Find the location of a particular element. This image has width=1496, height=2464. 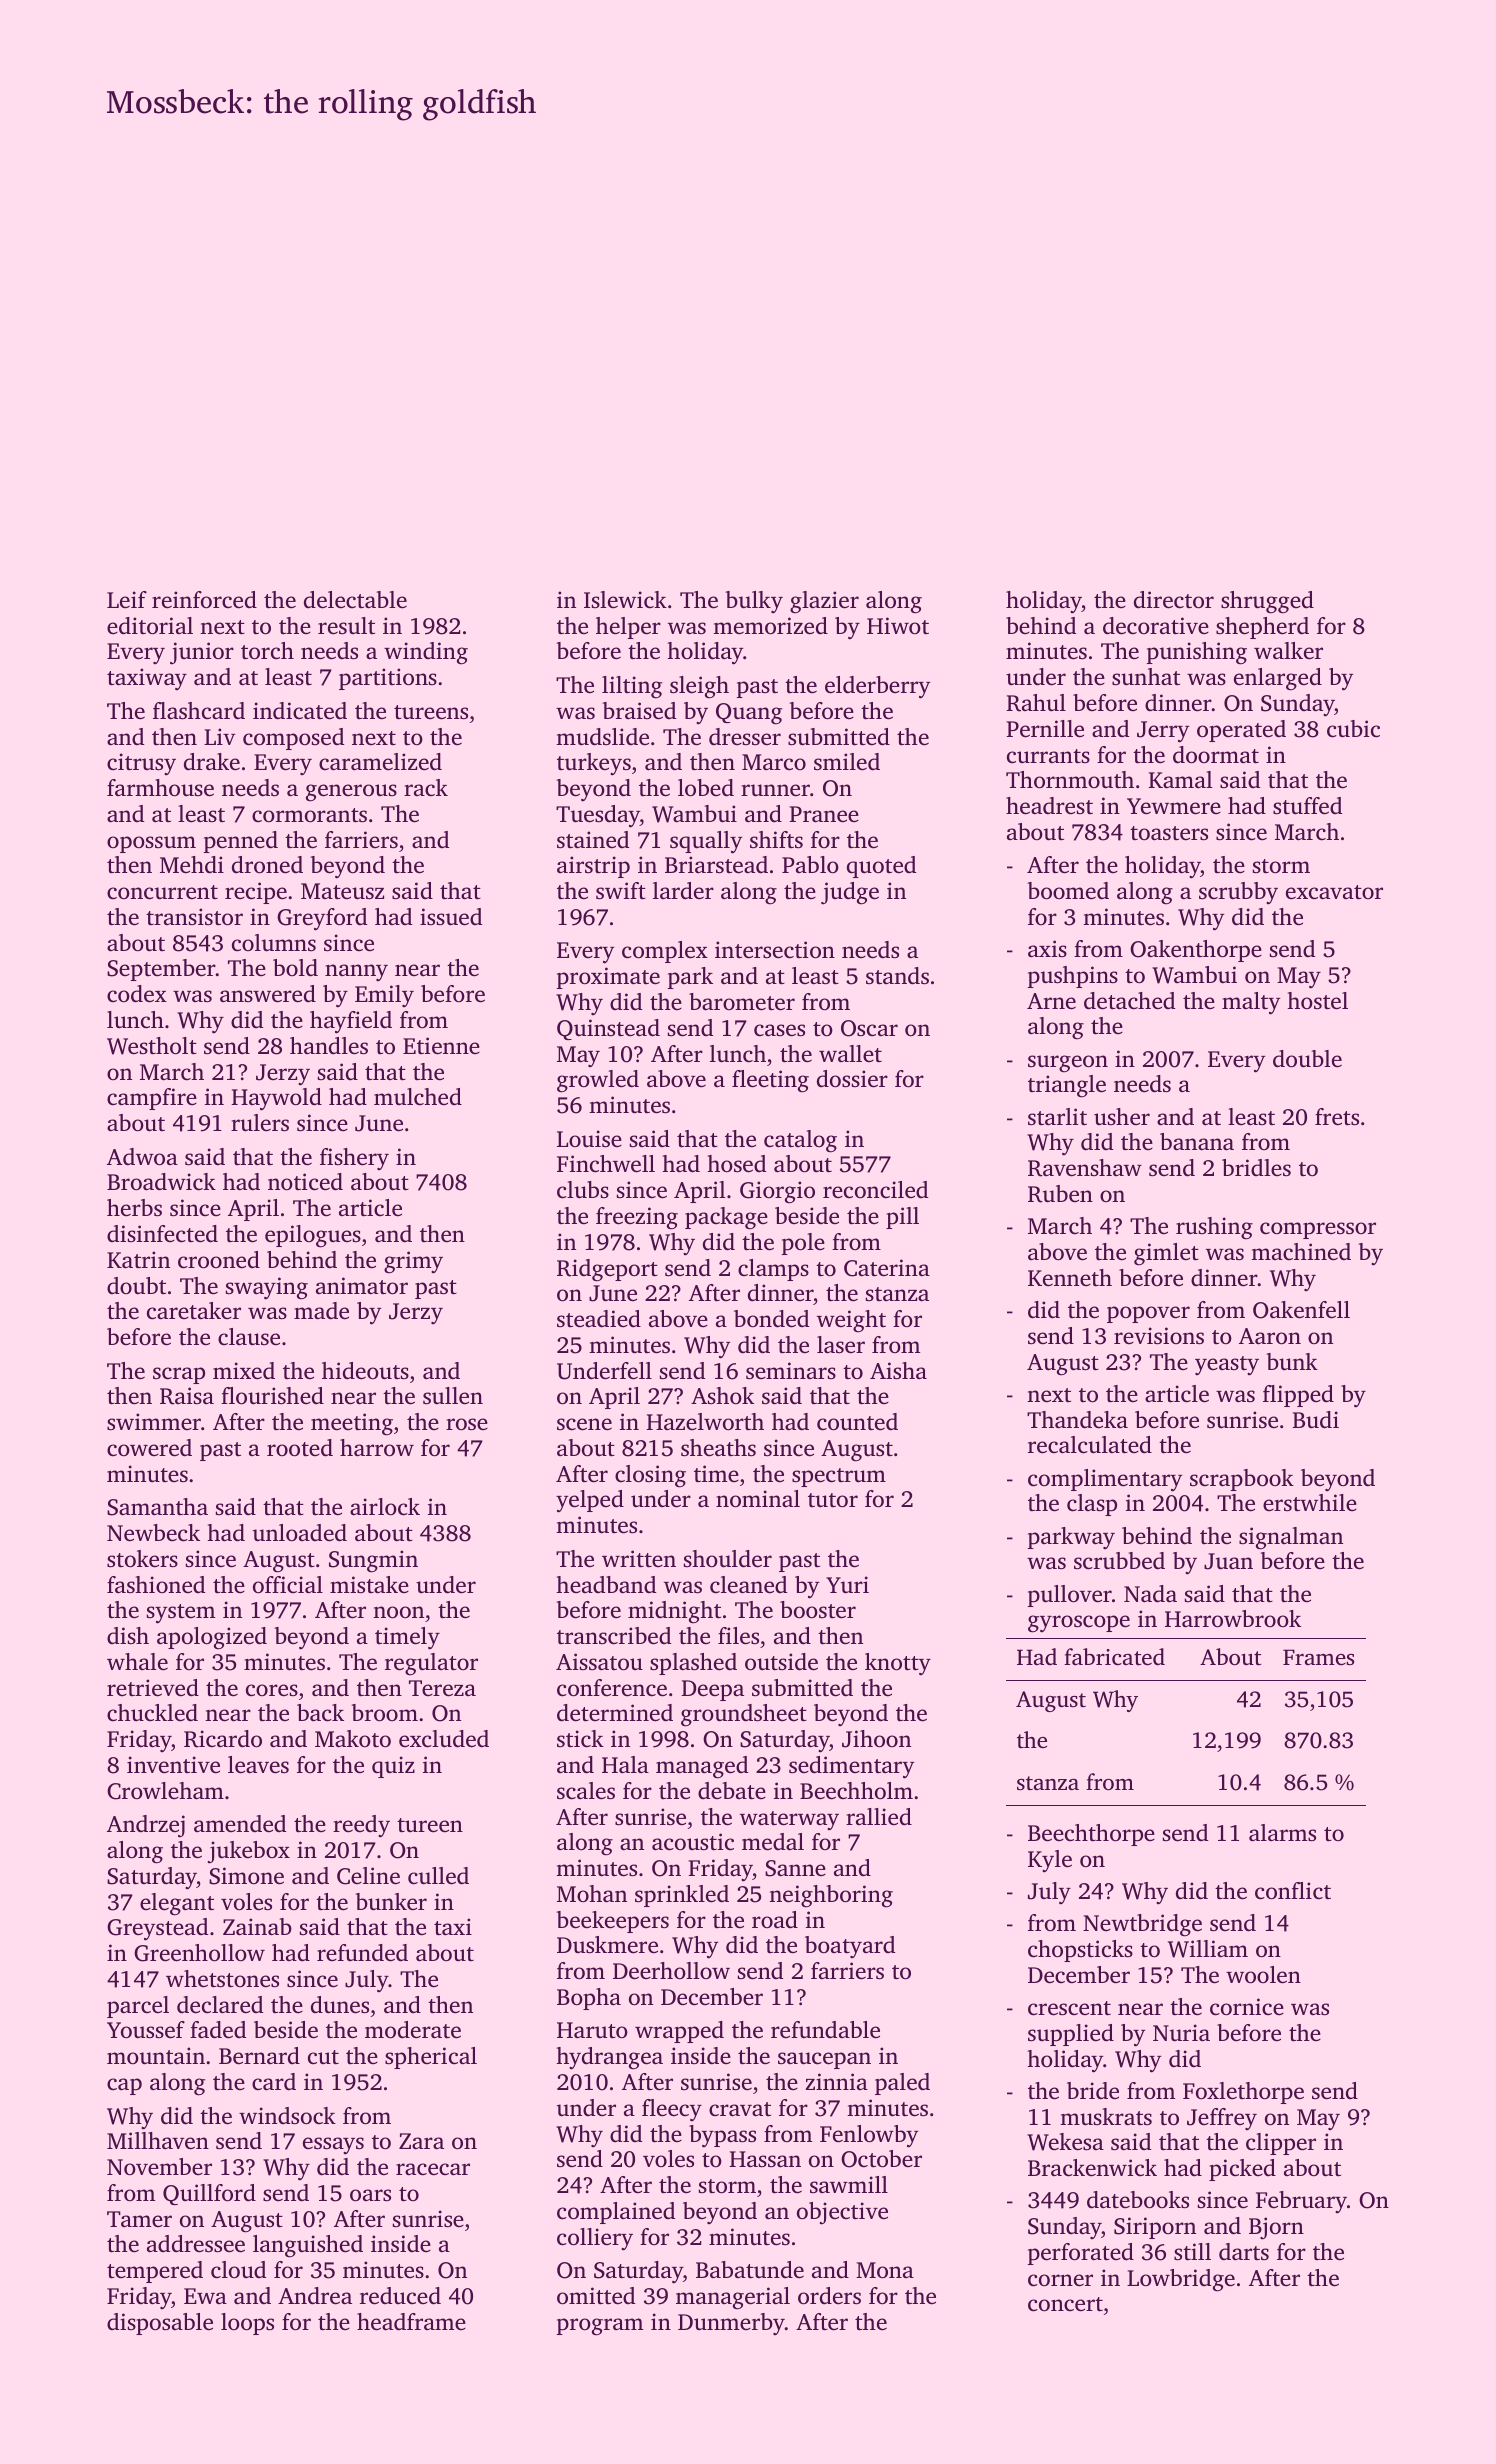

fabricated is located at coordinates (1114, 1657).
